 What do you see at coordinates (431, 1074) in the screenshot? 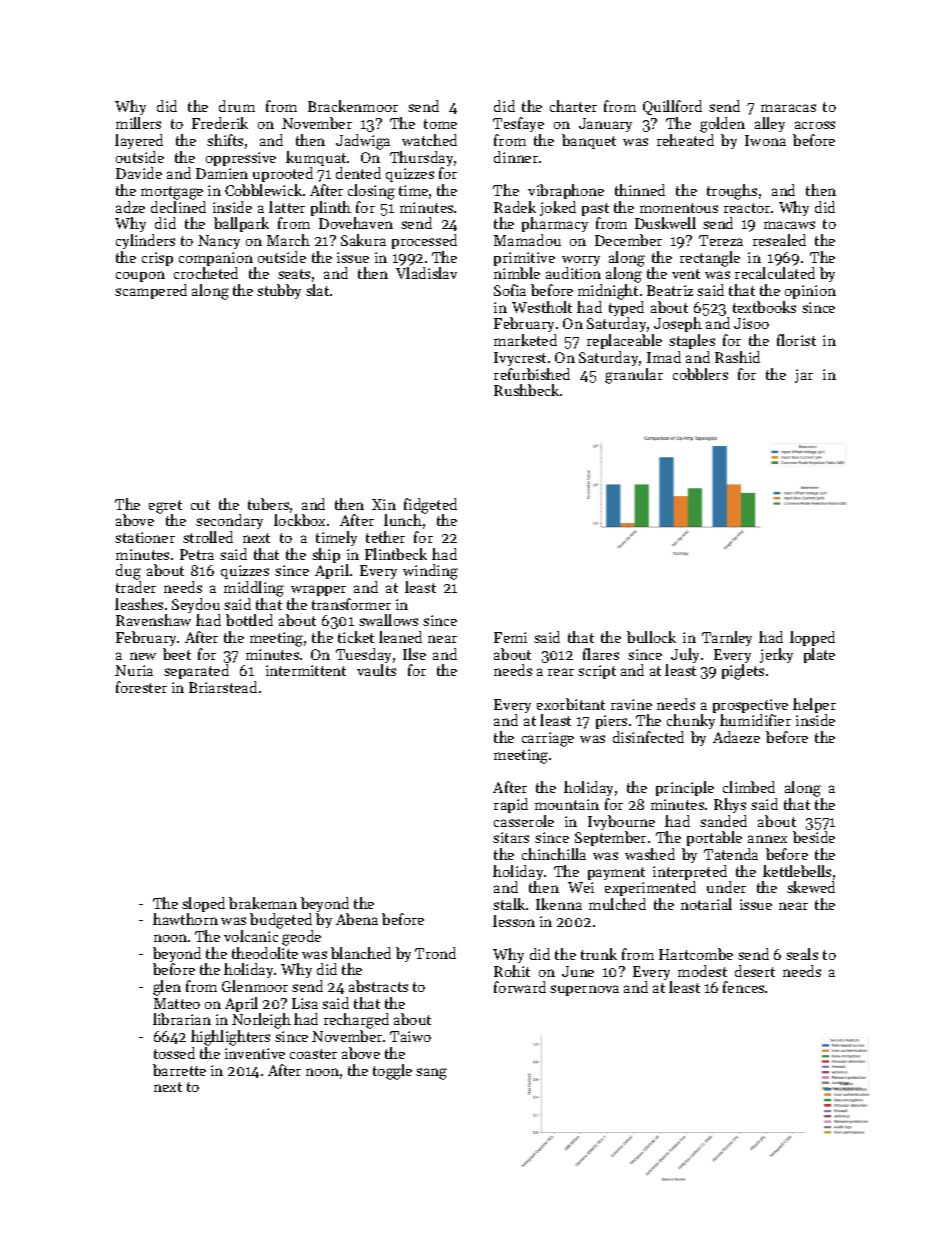
I see `sang` at bounding box center [431, 1074].
